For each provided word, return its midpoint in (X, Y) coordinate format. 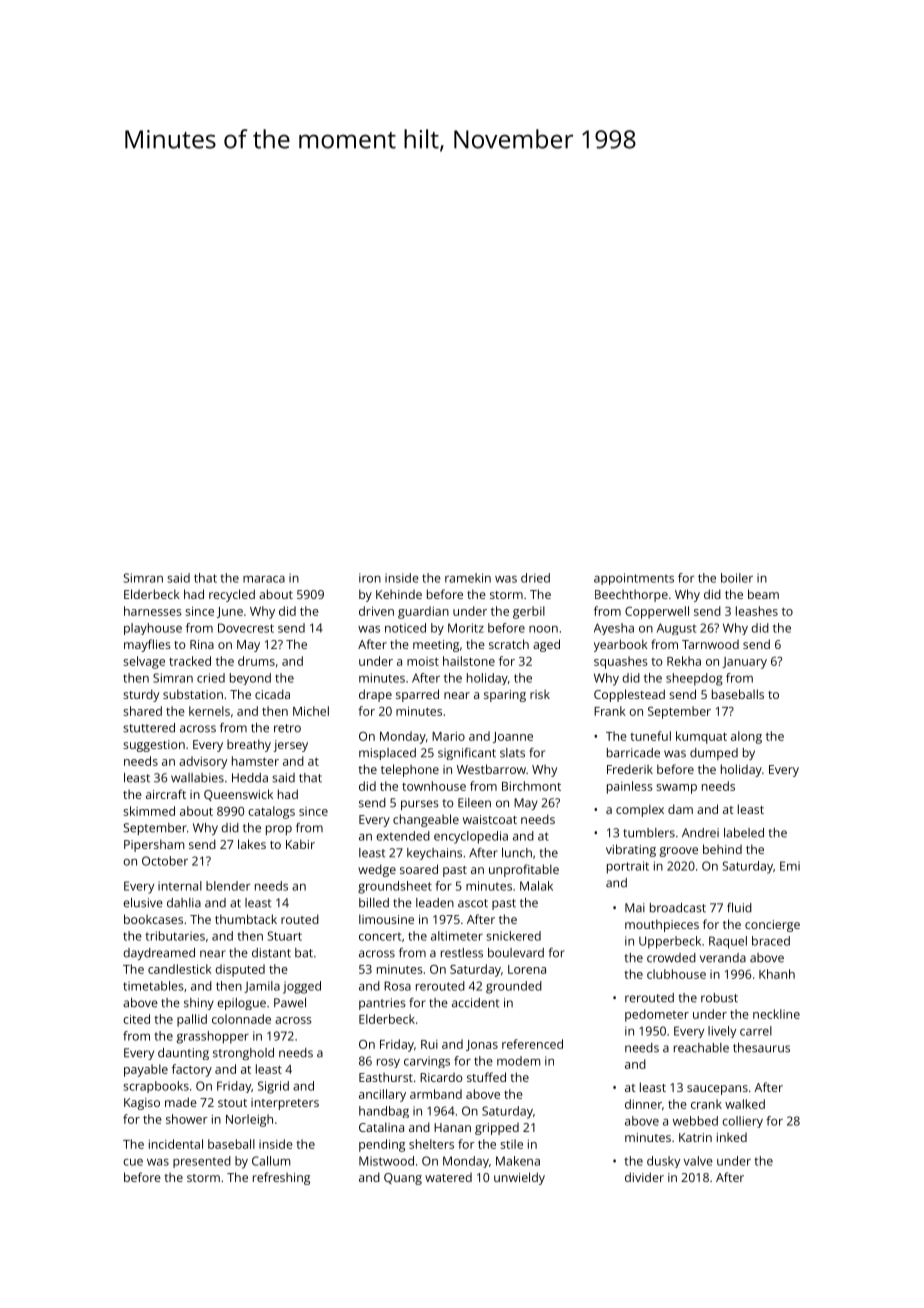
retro (287, 728)
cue (133, 1162)
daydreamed (159, 954)
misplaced (387, 754)
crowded (671, 958)
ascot (473, 903)
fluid (739, 908)
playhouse (153, 629)
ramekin (468, 578)
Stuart (284, 936)
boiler (737, 578)
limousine (386, 919)
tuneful (650, 736)
